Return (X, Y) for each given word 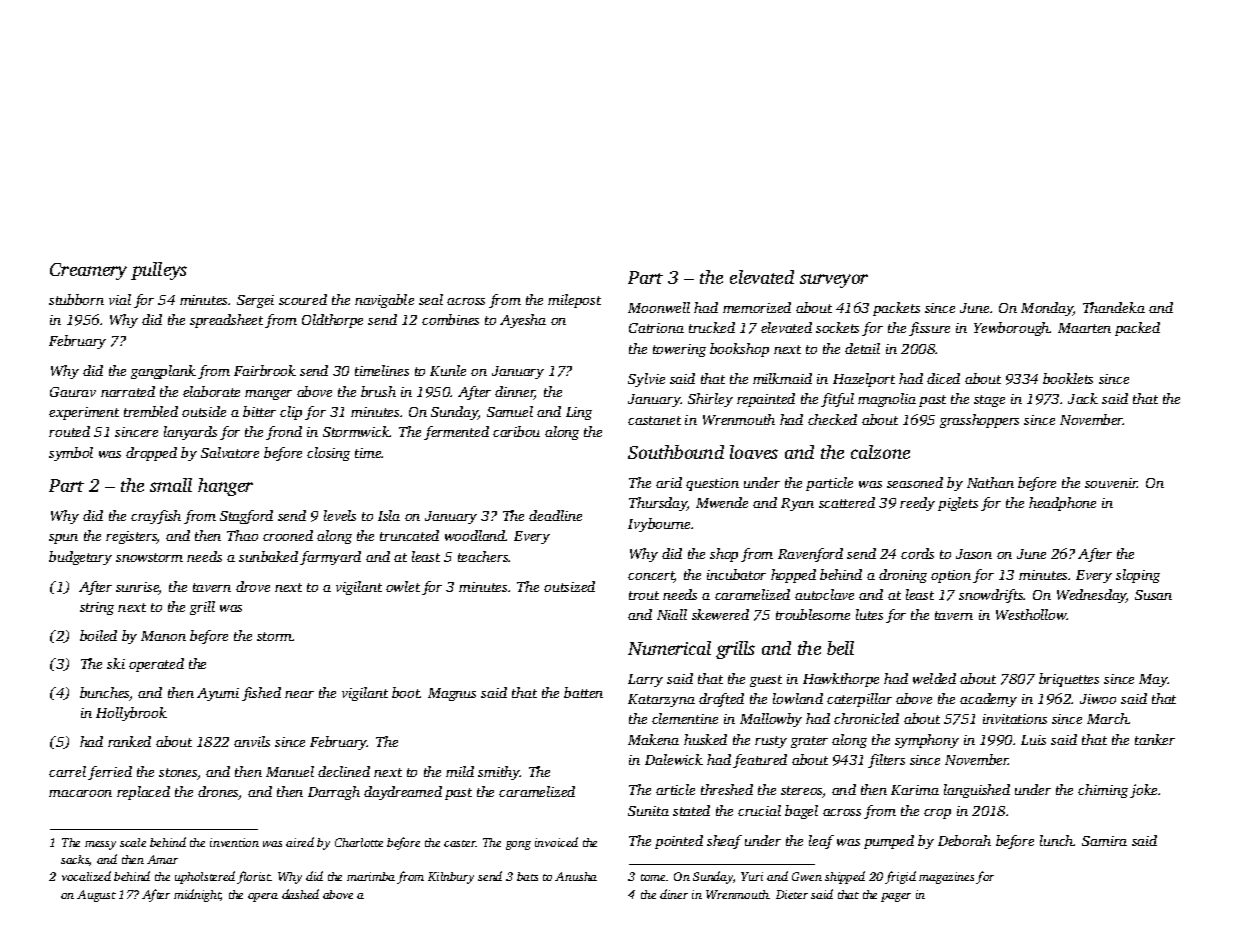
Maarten (1084, 328)
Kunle (448, 370)
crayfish (156, 517)
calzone (880, 452)
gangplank (163, 372)
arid (669, 482)
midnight (197, 895)
